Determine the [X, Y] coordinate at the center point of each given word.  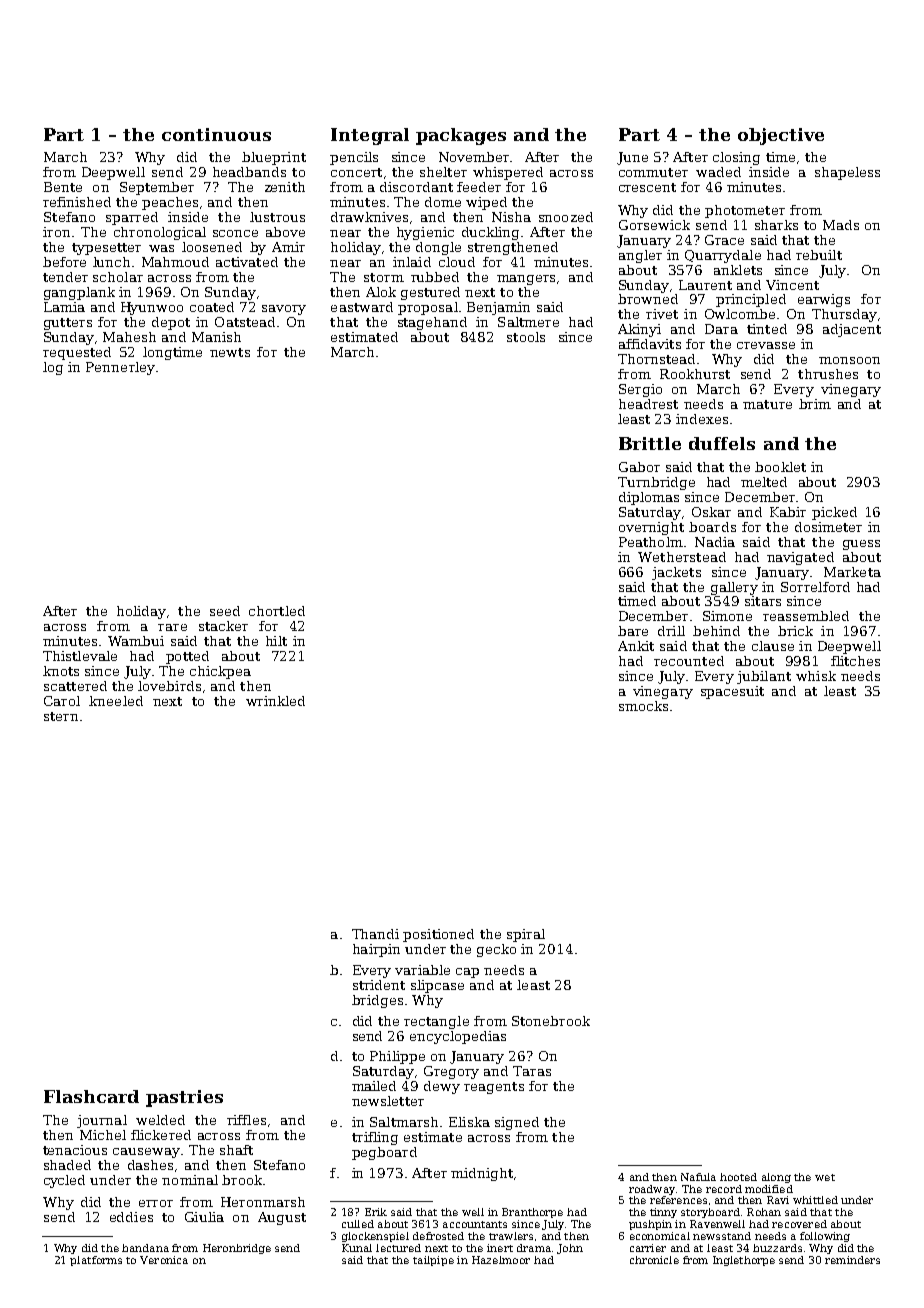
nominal [190, 1180]
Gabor [639, 467]
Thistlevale [80, 656]
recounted [689, 661]
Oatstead [245, 322]
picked [834, 513]
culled [358, 1224]
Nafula [698, 1177]
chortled [277, 611]
